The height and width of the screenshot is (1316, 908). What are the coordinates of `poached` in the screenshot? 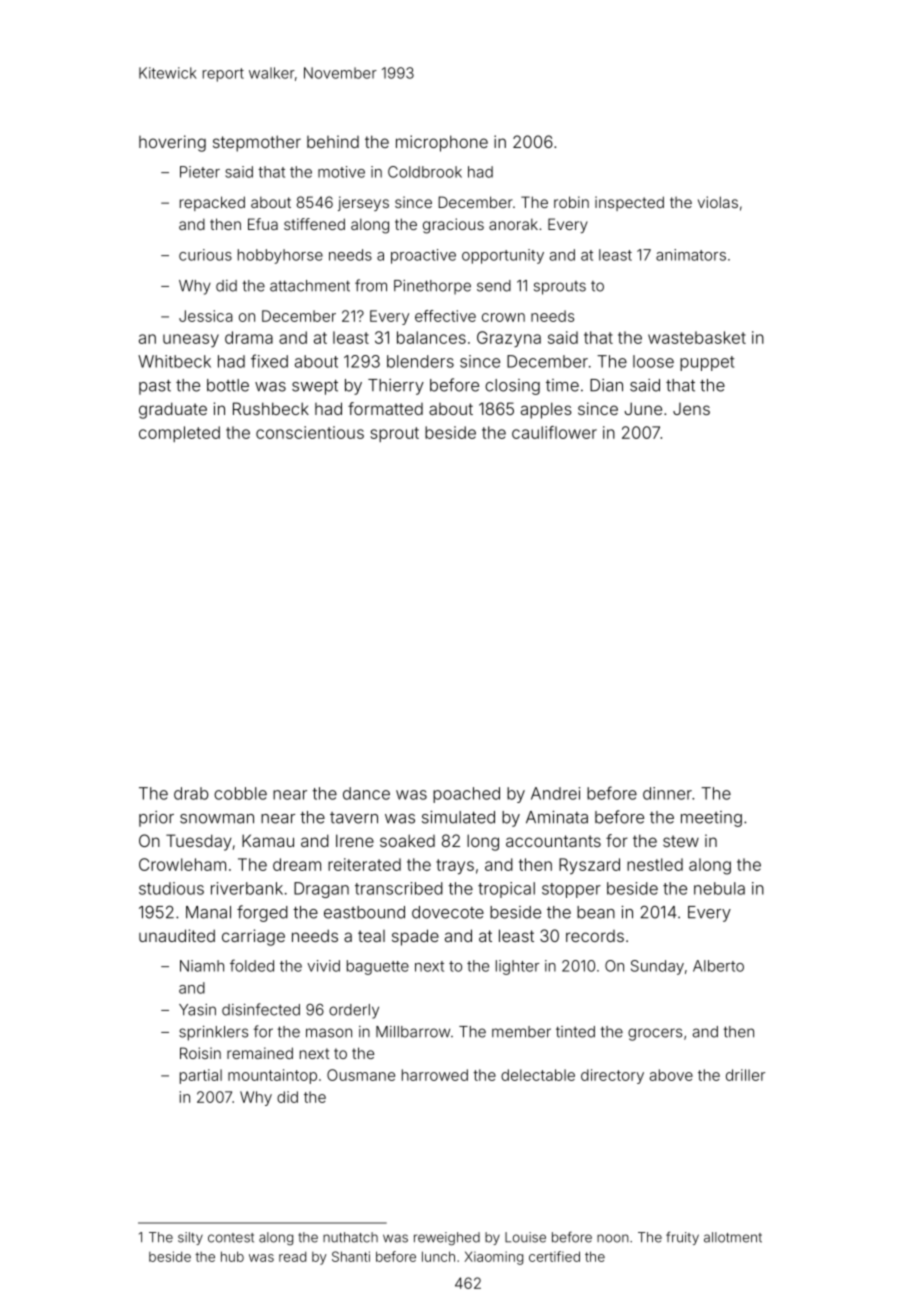 It's located at (466, 795).
